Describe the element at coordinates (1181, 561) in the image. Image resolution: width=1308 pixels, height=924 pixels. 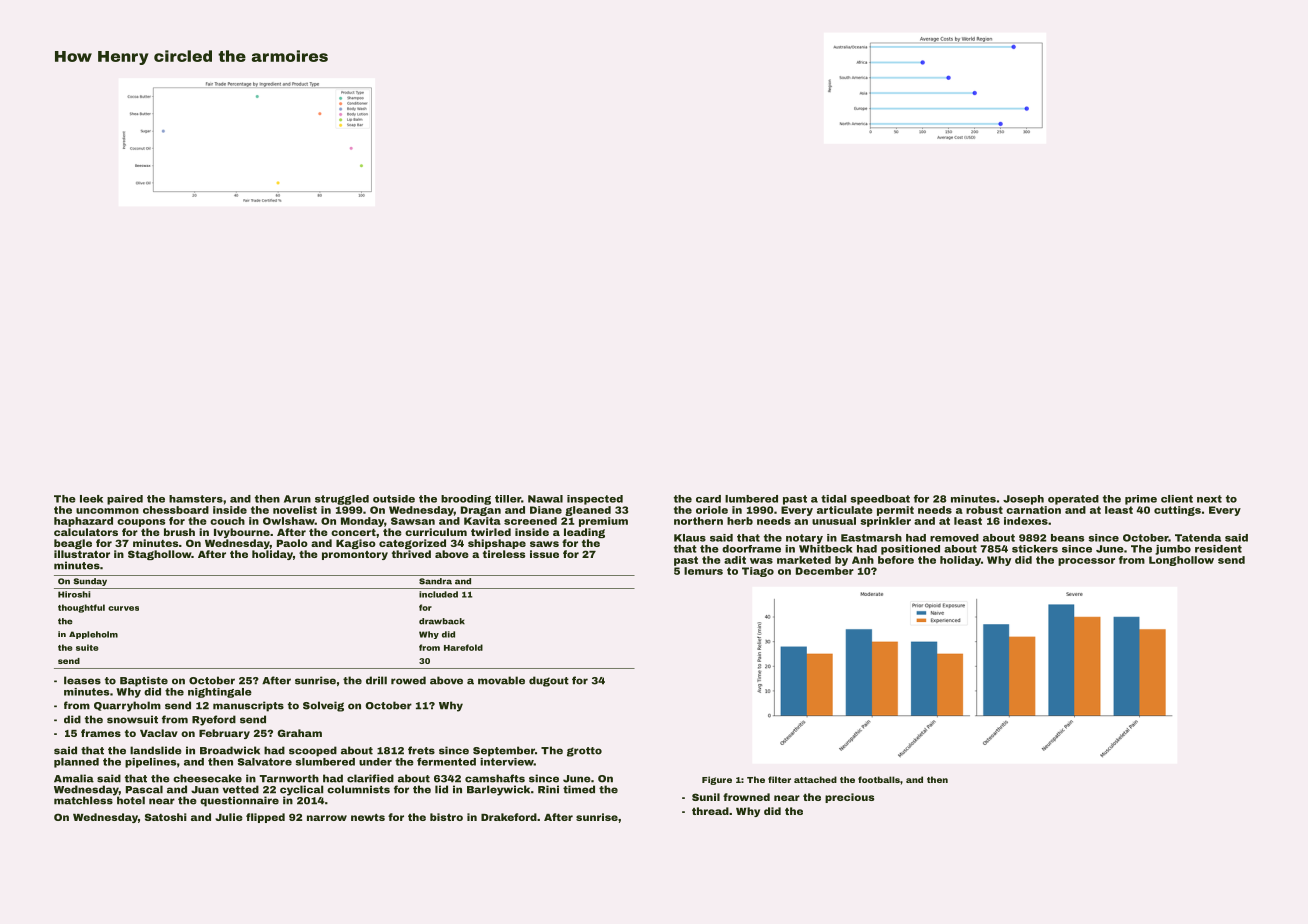
I see `Longhollow` at that location.
